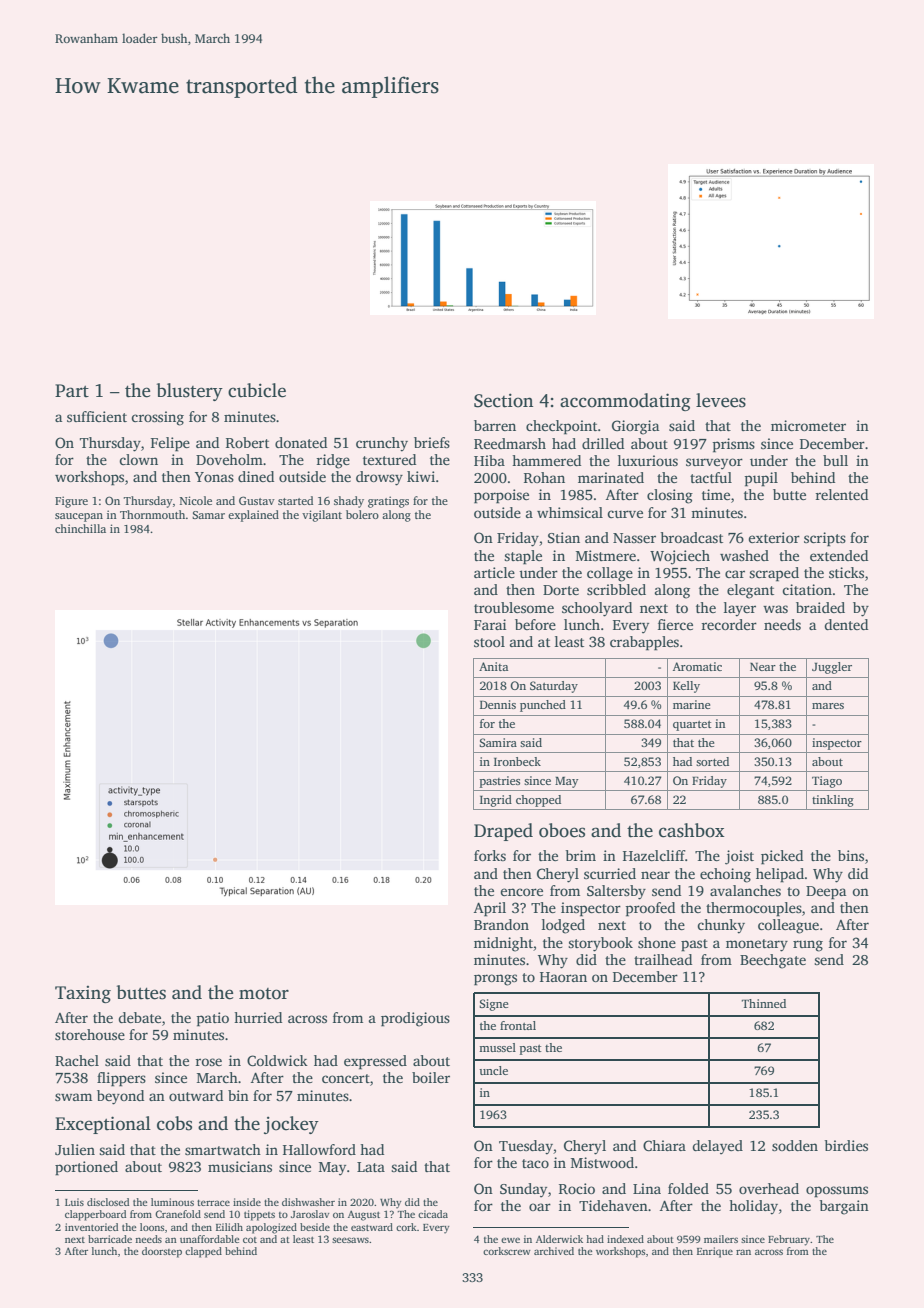 The image size is (924, 1308). Describe the element at coordinates (846, 1145) in the screenshot. I see `birdies` at that location.
